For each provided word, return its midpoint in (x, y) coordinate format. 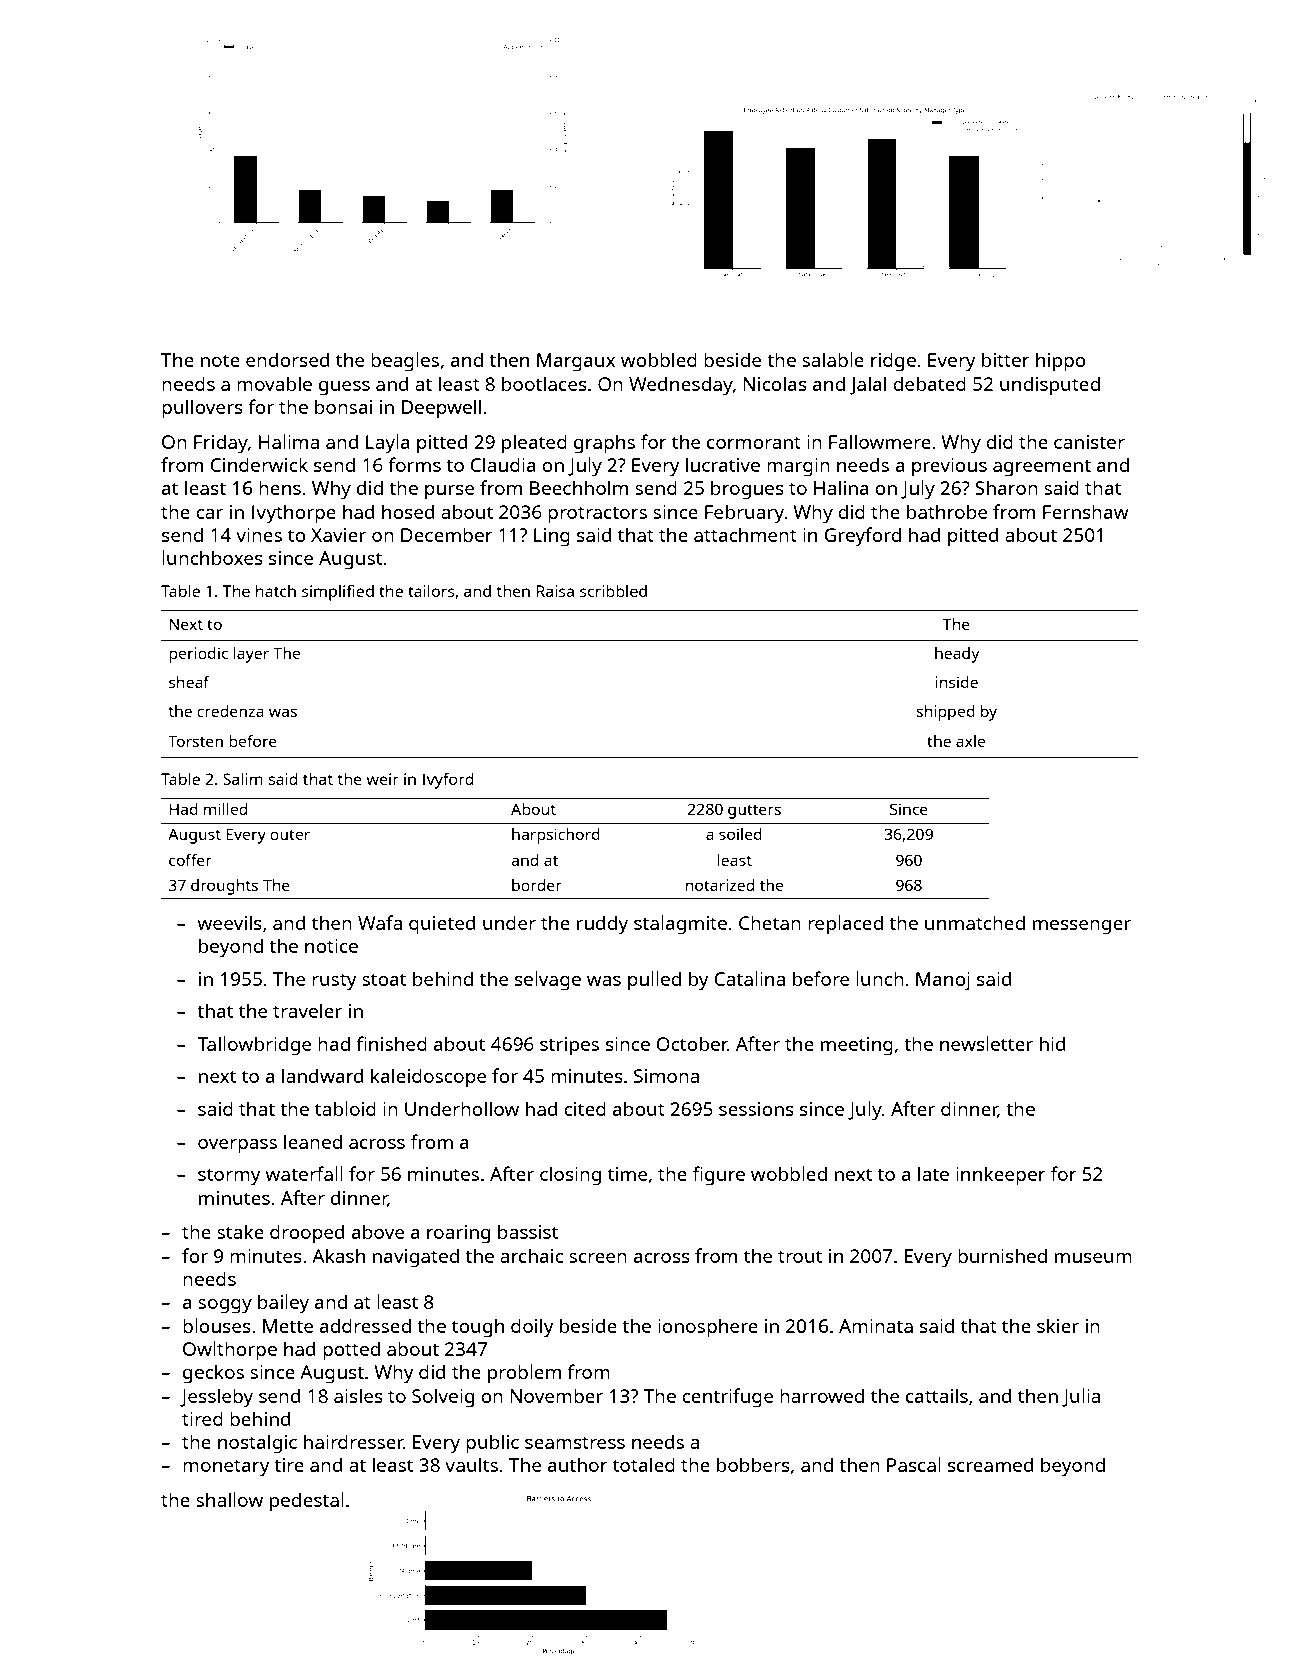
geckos (213, 1374)
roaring (458, 1234)
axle (970, 741)
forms (414, 464)
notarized (720, 885)
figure (719, 1176)
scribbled (613, 591)
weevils (229, 922)
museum (1093, 1258)
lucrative (723, 464)
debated (929, 383)
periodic (198, 655)
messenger (1082, 927)
